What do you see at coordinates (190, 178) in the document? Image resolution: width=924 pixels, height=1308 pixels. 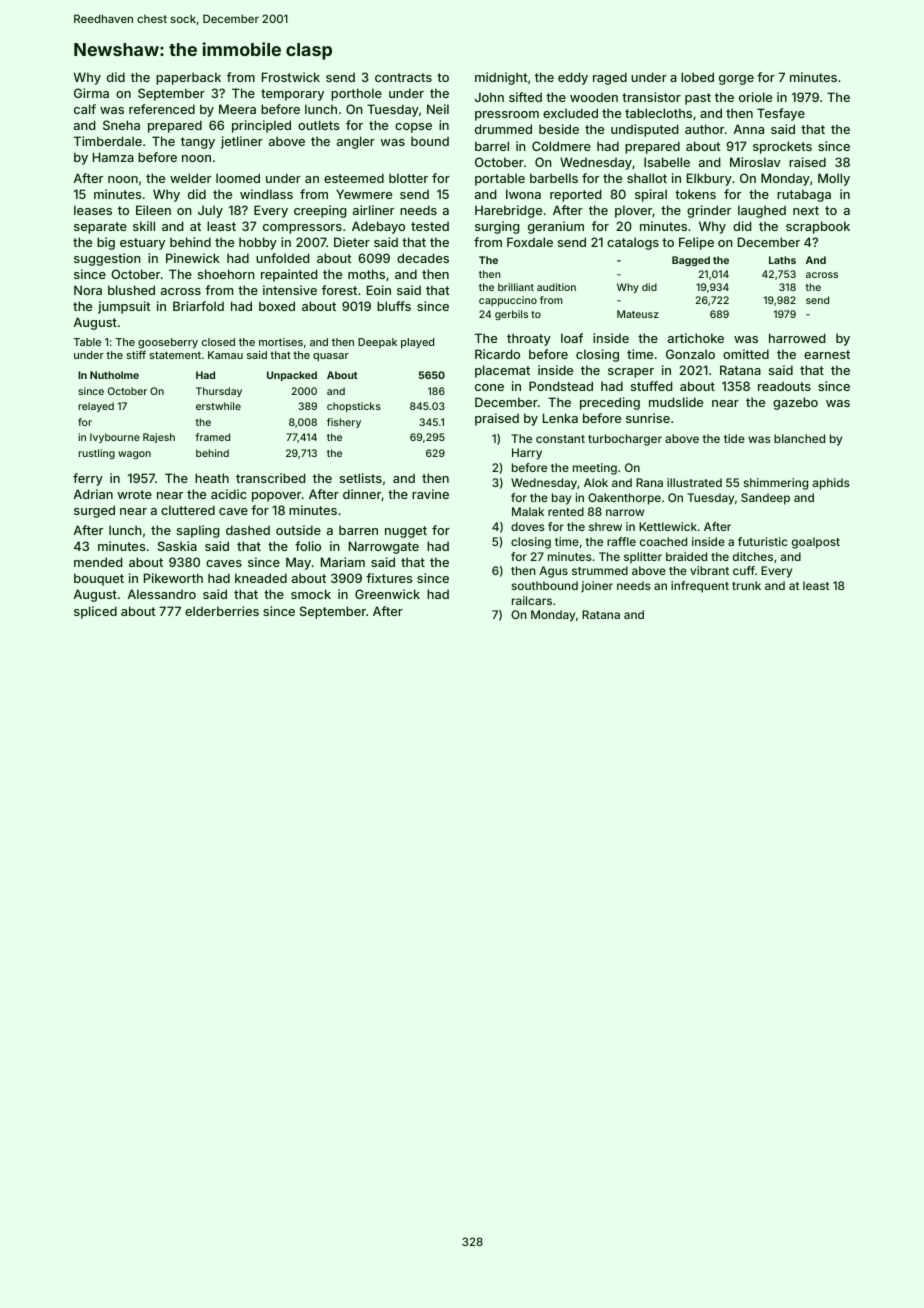 I see `welder` at bounding box center [190, 178].
